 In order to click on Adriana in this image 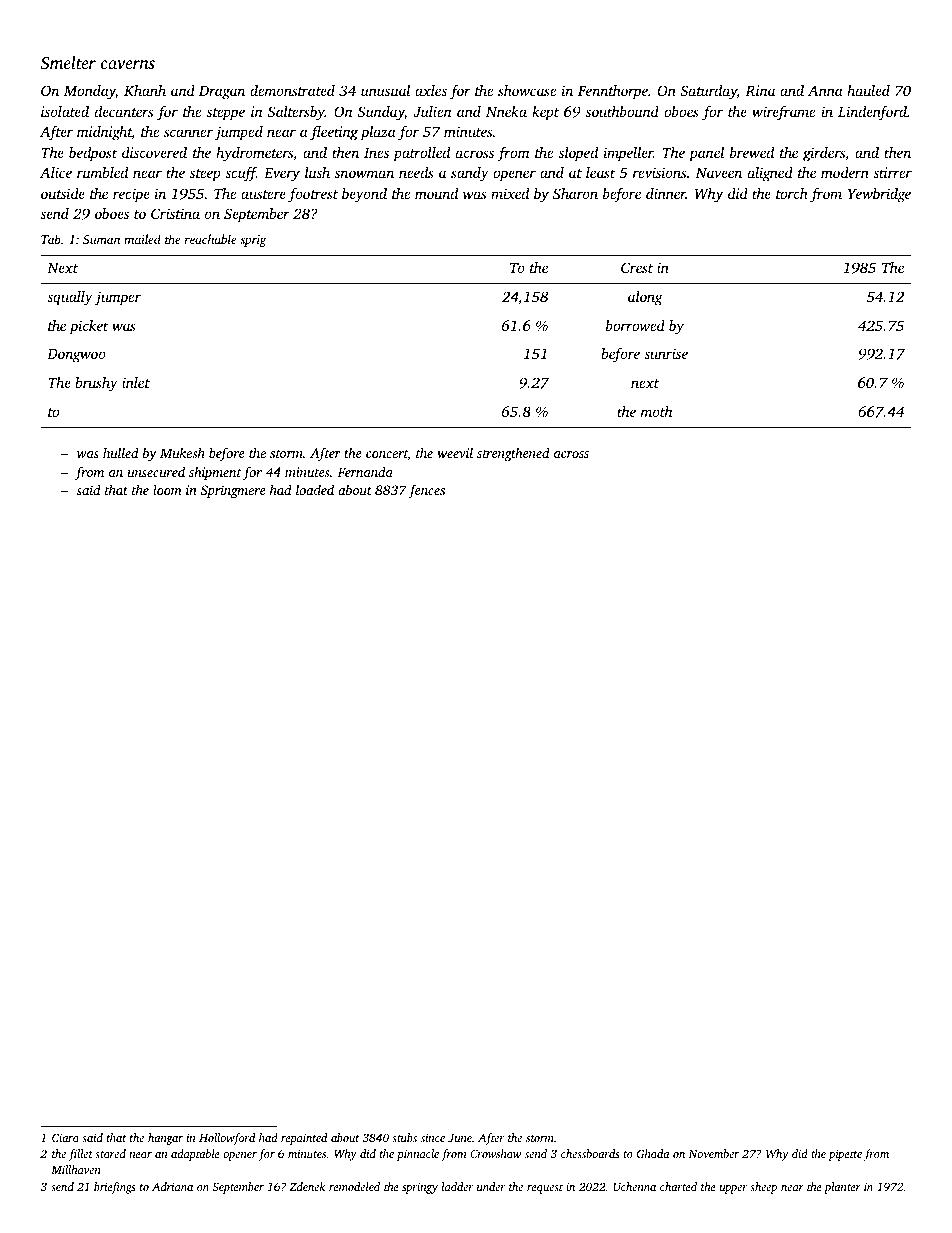, I will do `click(172, 1186)`.
